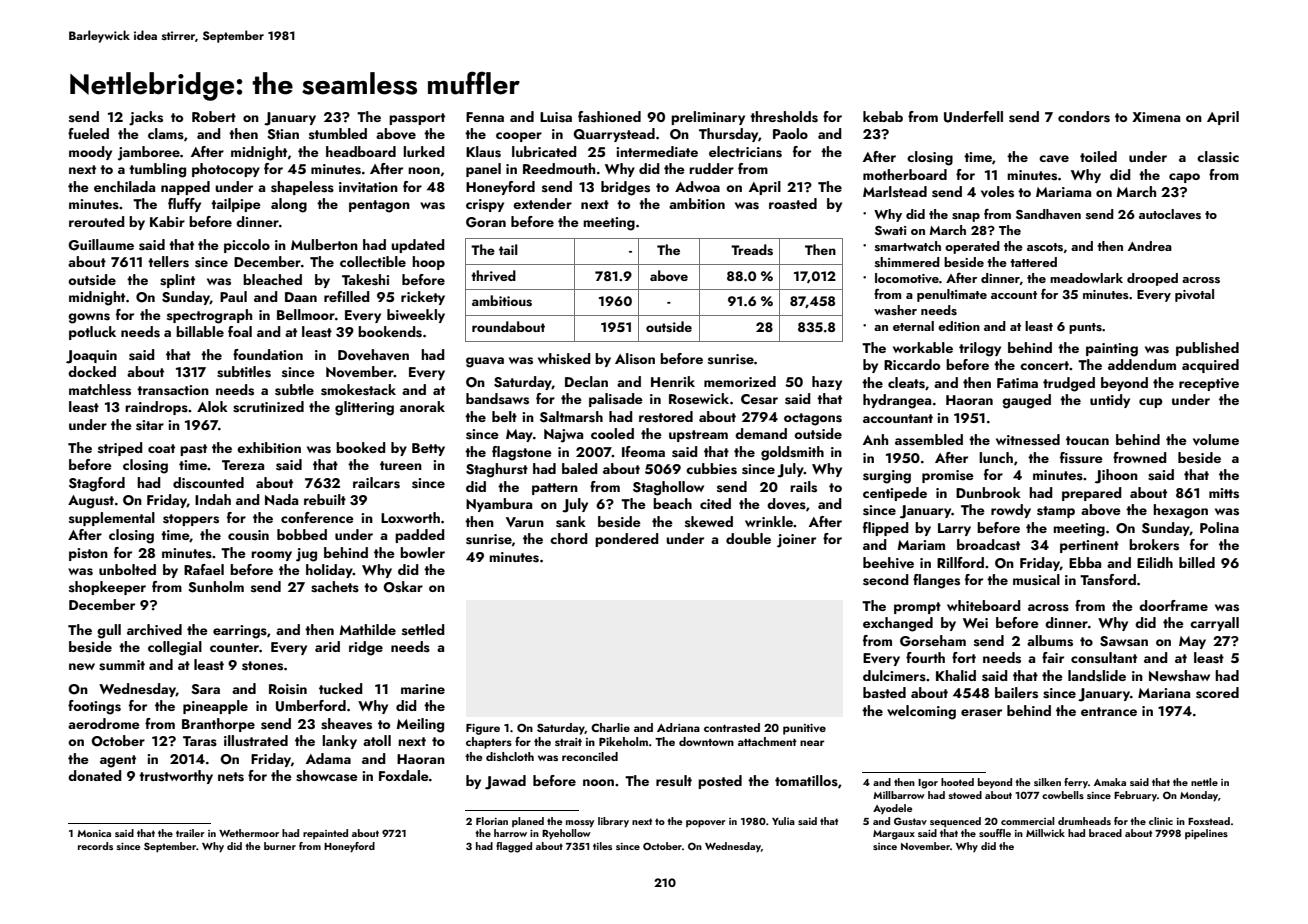  What do you see at coordinates (214, 116) in the page?
I see `Robert` at bounding box center [214, 116].
